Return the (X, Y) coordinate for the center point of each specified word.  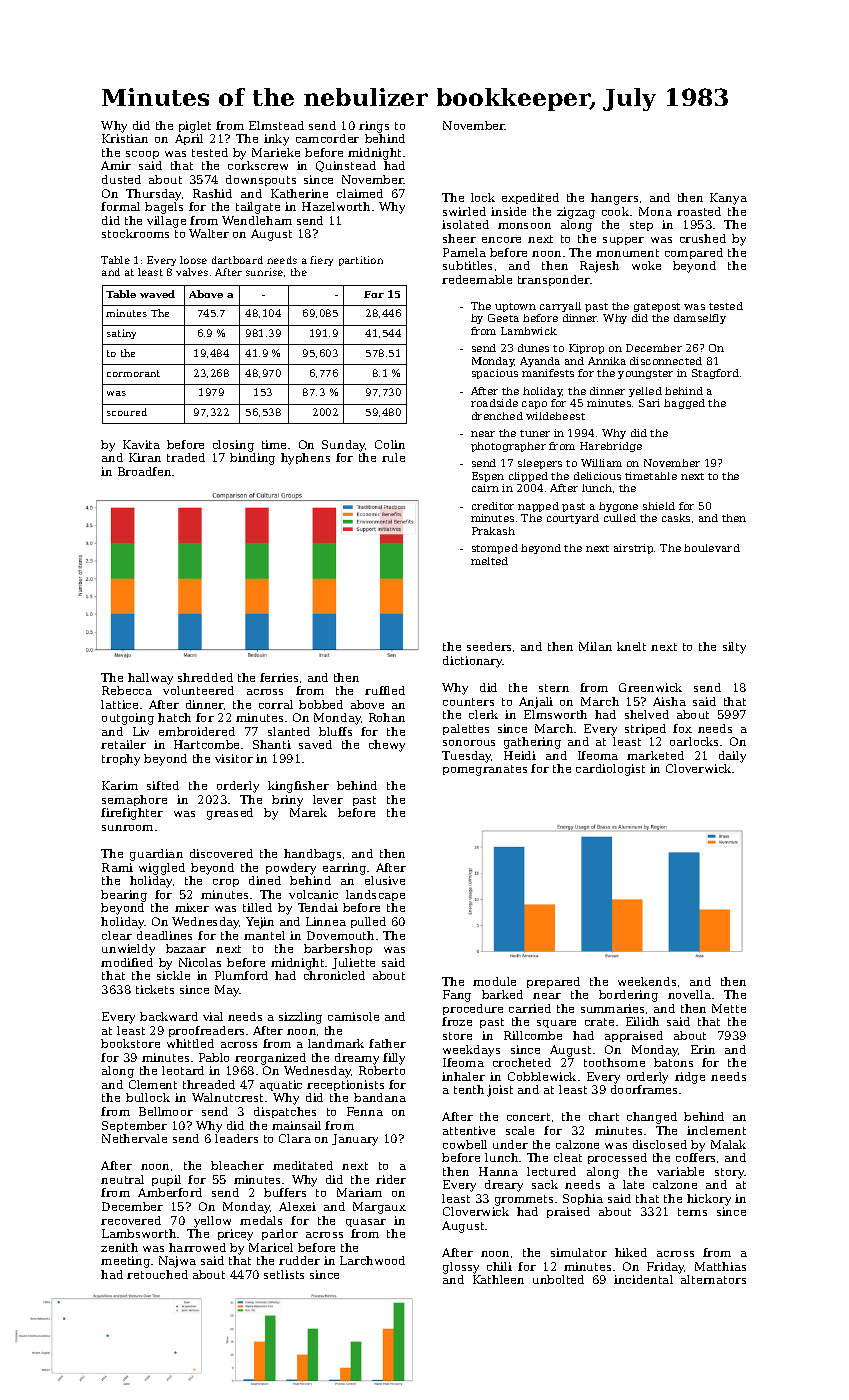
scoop (142, 155)
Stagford (715, 374)
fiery (321, 261)
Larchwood (372, 1260)
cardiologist (610, 770)
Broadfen (144, 471)
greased (230, 814)
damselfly (700, 319)
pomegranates (485, 770)
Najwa (177, 1262)
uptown (515, 307)
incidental (643, 1279)
